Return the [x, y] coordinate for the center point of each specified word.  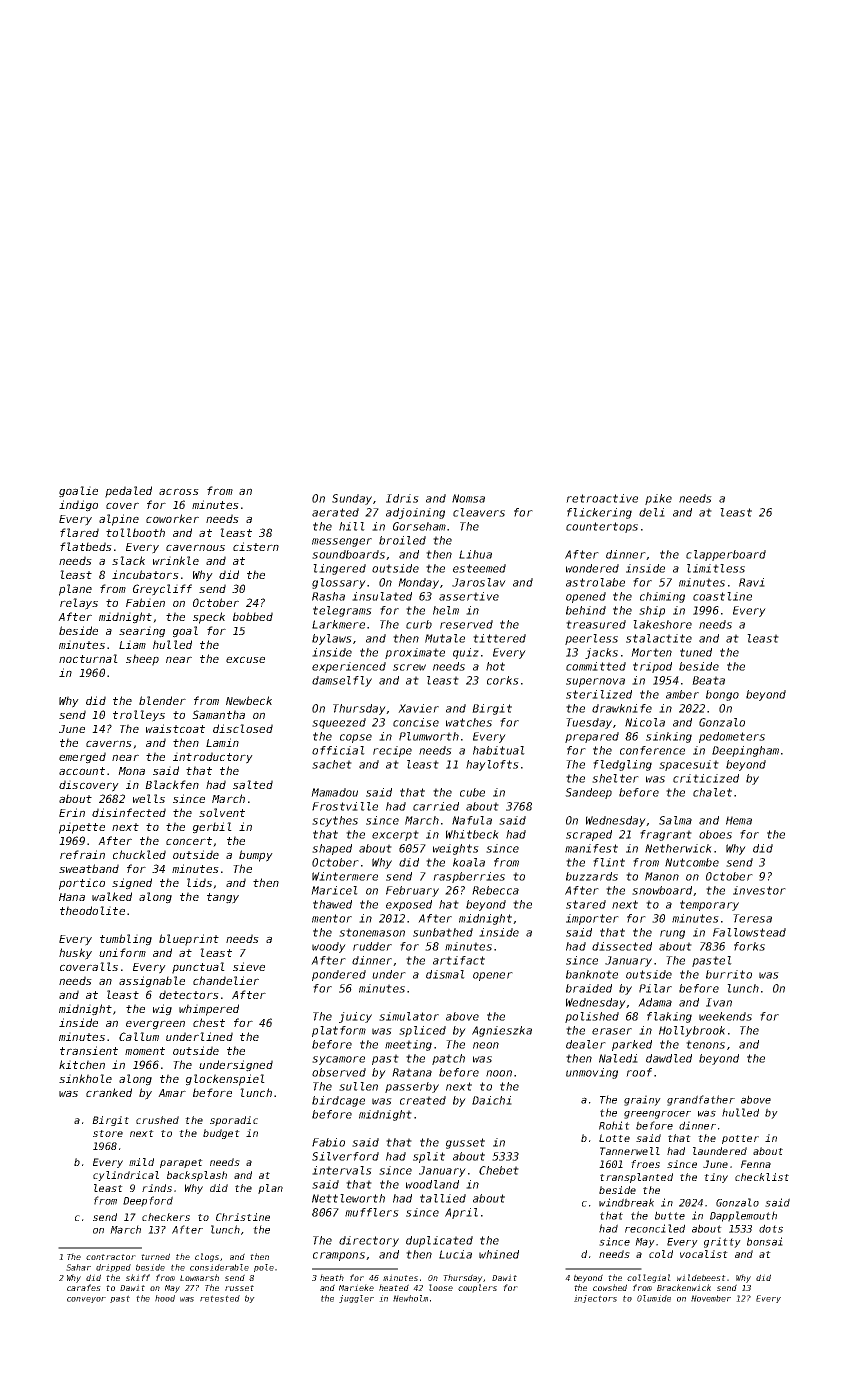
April [461, 1213]
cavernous [195, 547]
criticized [706, 778]
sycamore [338, 1060]
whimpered [209, 1010]
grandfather [701, 1100]
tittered [499, 638]
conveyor [86, 1300]
